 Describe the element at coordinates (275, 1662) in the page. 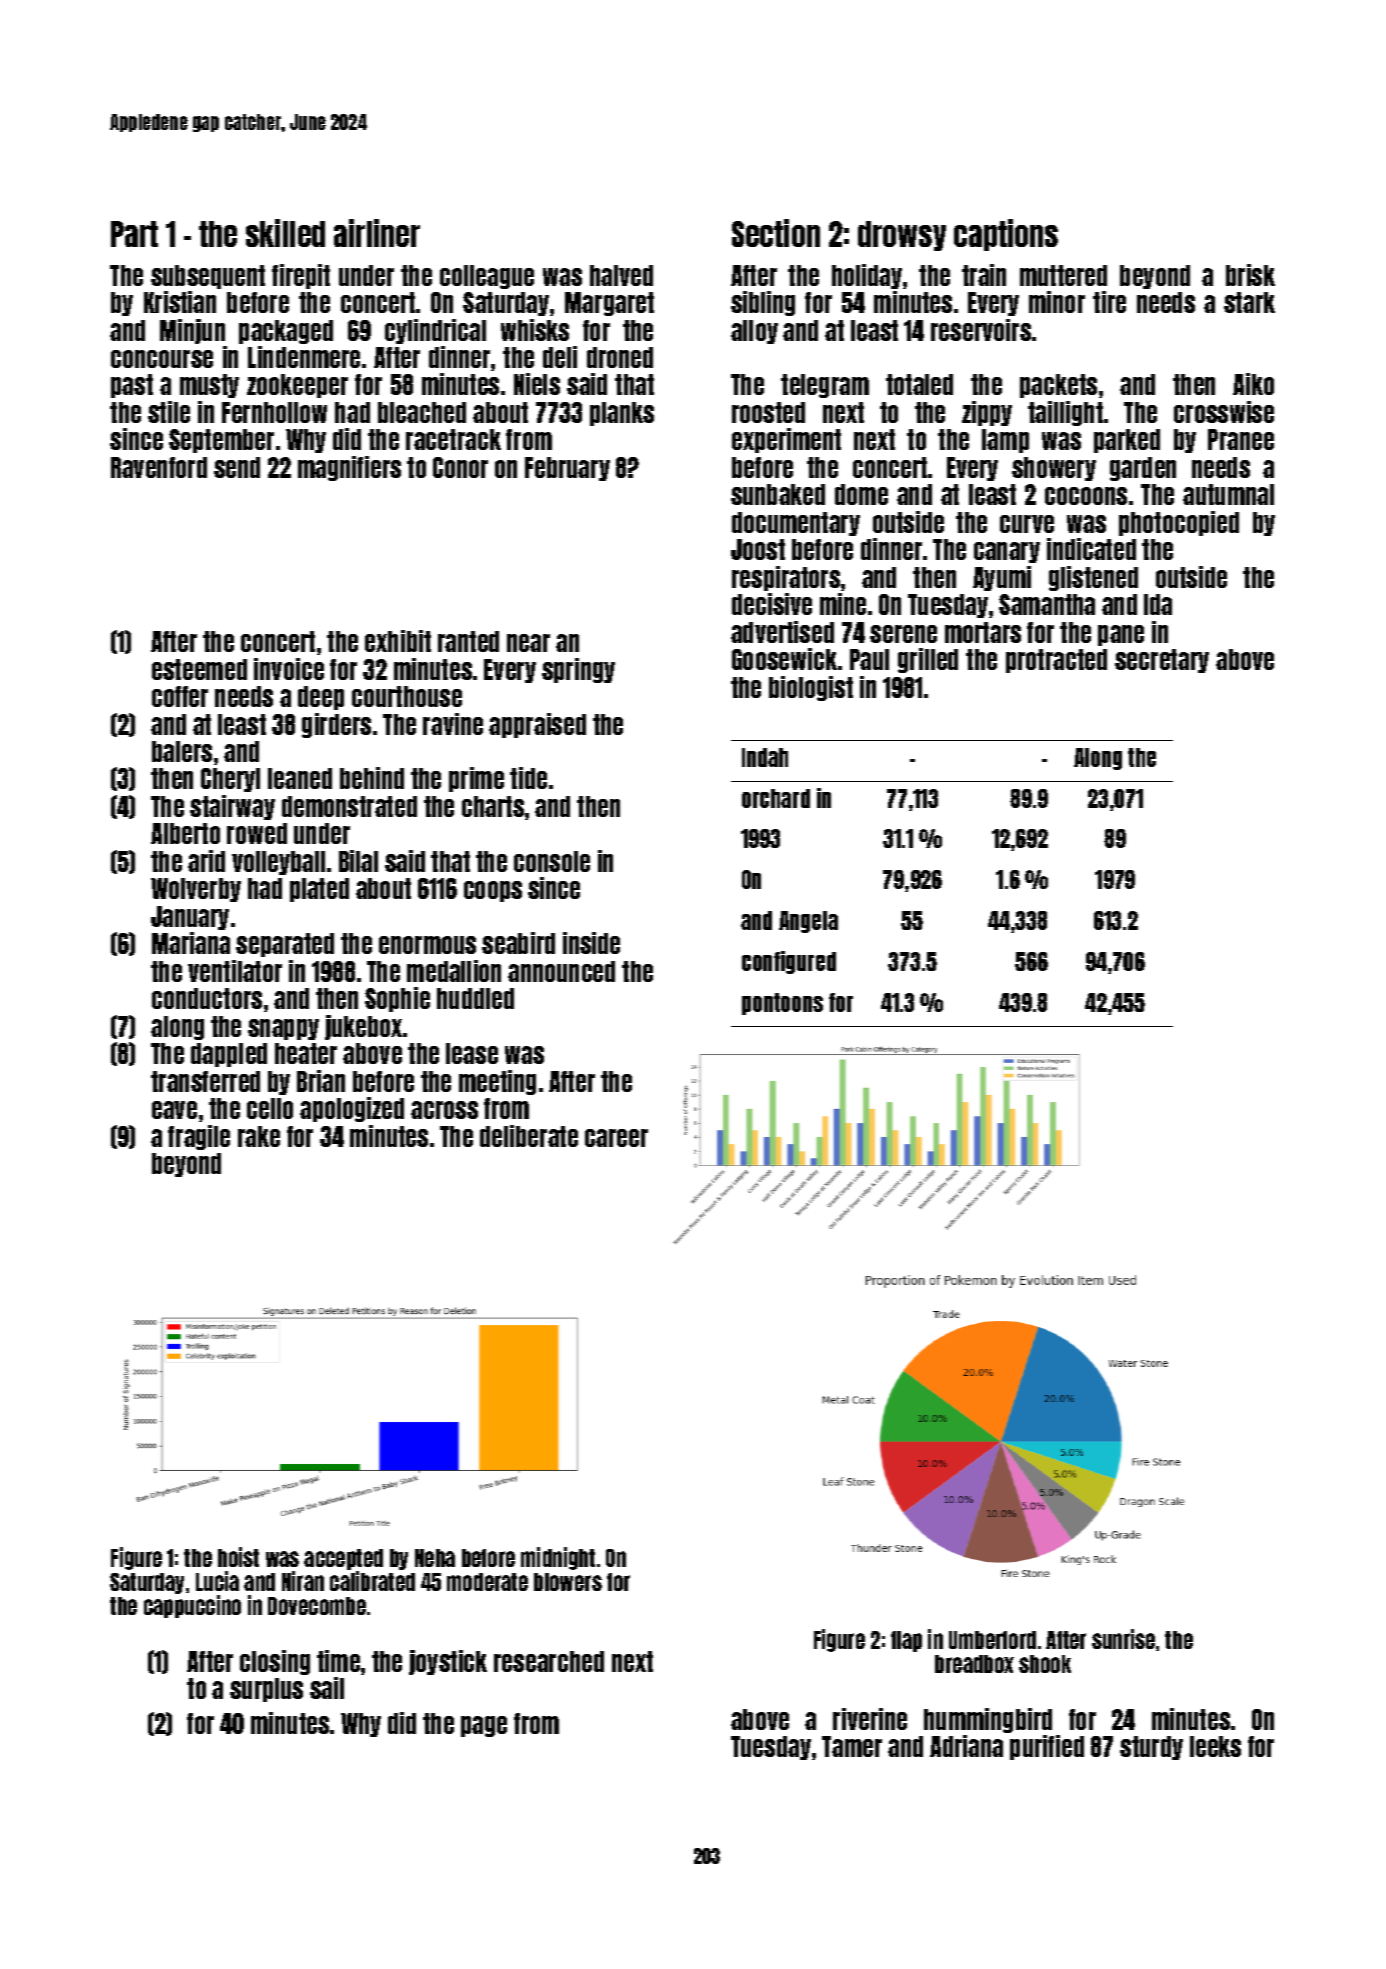

I see `closing` at that location.
